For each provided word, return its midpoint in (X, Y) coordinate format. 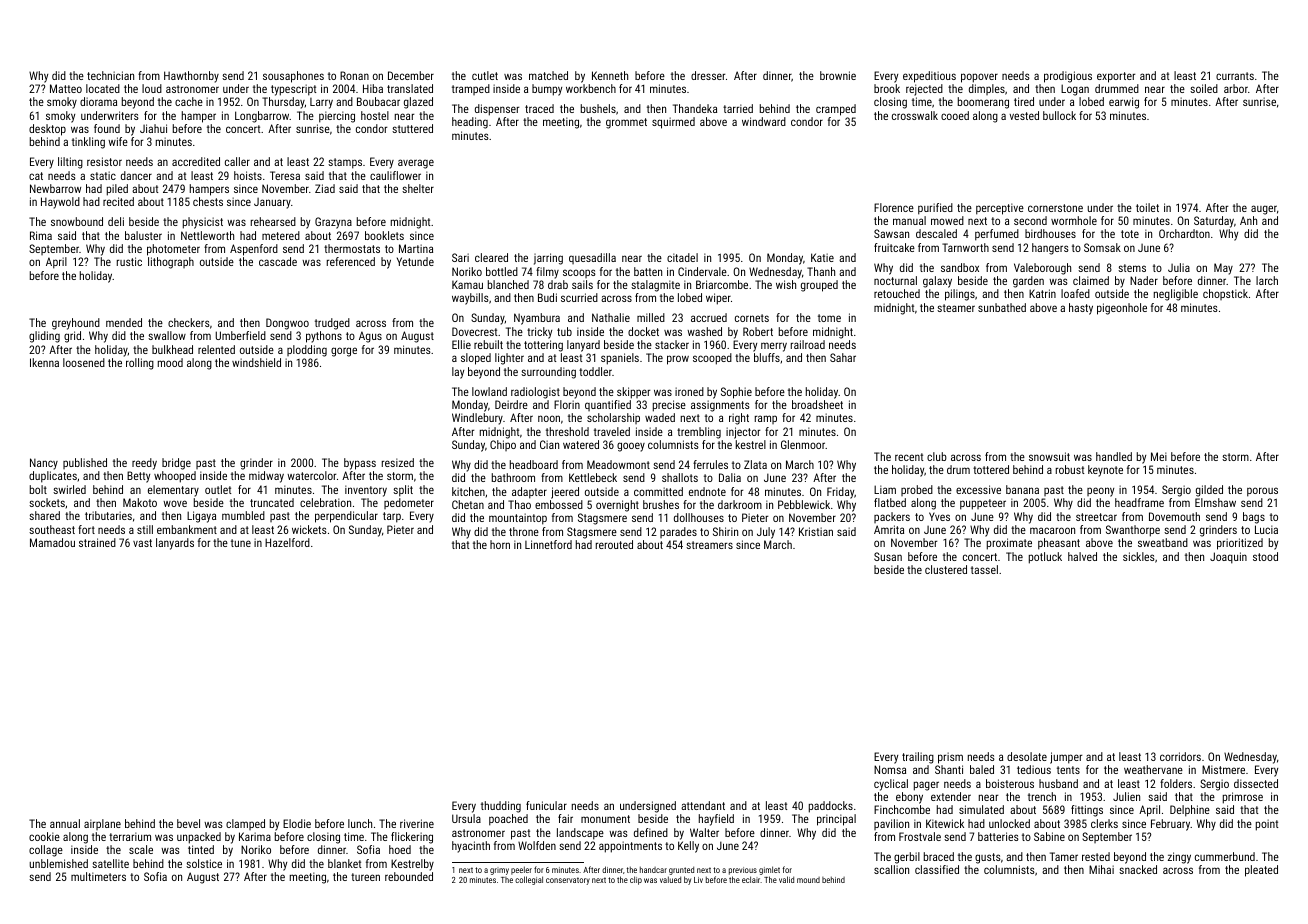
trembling (699, 433)
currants (1235, 76)
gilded (1209, 491)
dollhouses (699, 517)
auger (1264, 210)
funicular (546, 805)
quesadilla (592, 258)
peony (1100, 492)
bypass (360, 464)
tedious (1034, 769)
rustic (129, 261)
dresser (708, 75)
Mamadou (52, 542)
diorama (98, 101)
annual (65, 823)
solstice (204, 863)
